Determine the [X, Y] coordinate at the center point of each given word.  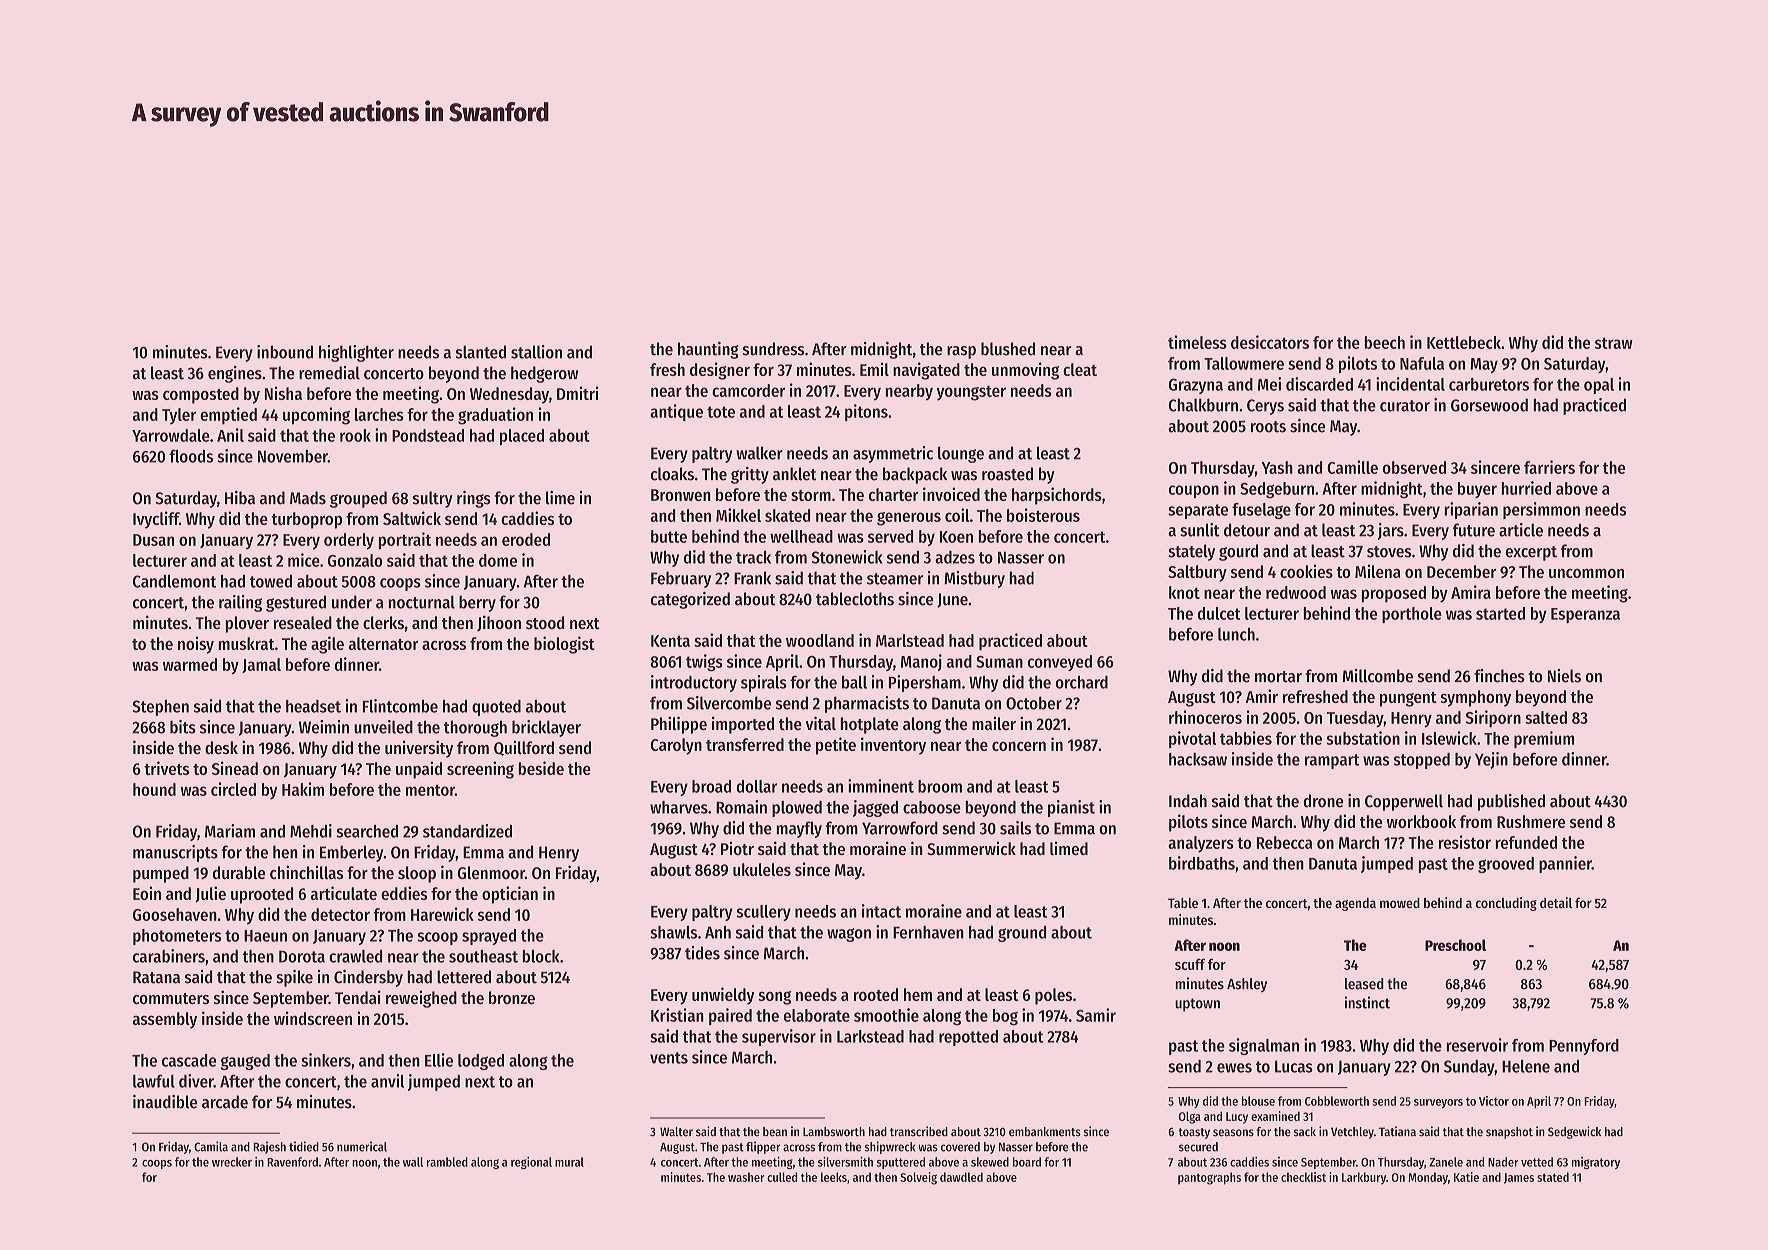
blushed [1008, 349]
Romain [741, 807]
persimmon [1541, 510]
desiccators [1270, 342]
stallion [536, 352]
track [753, 557]
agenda [1355, 904]
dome [498, 560]
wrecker [232, 1162]
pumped [161, 874]
